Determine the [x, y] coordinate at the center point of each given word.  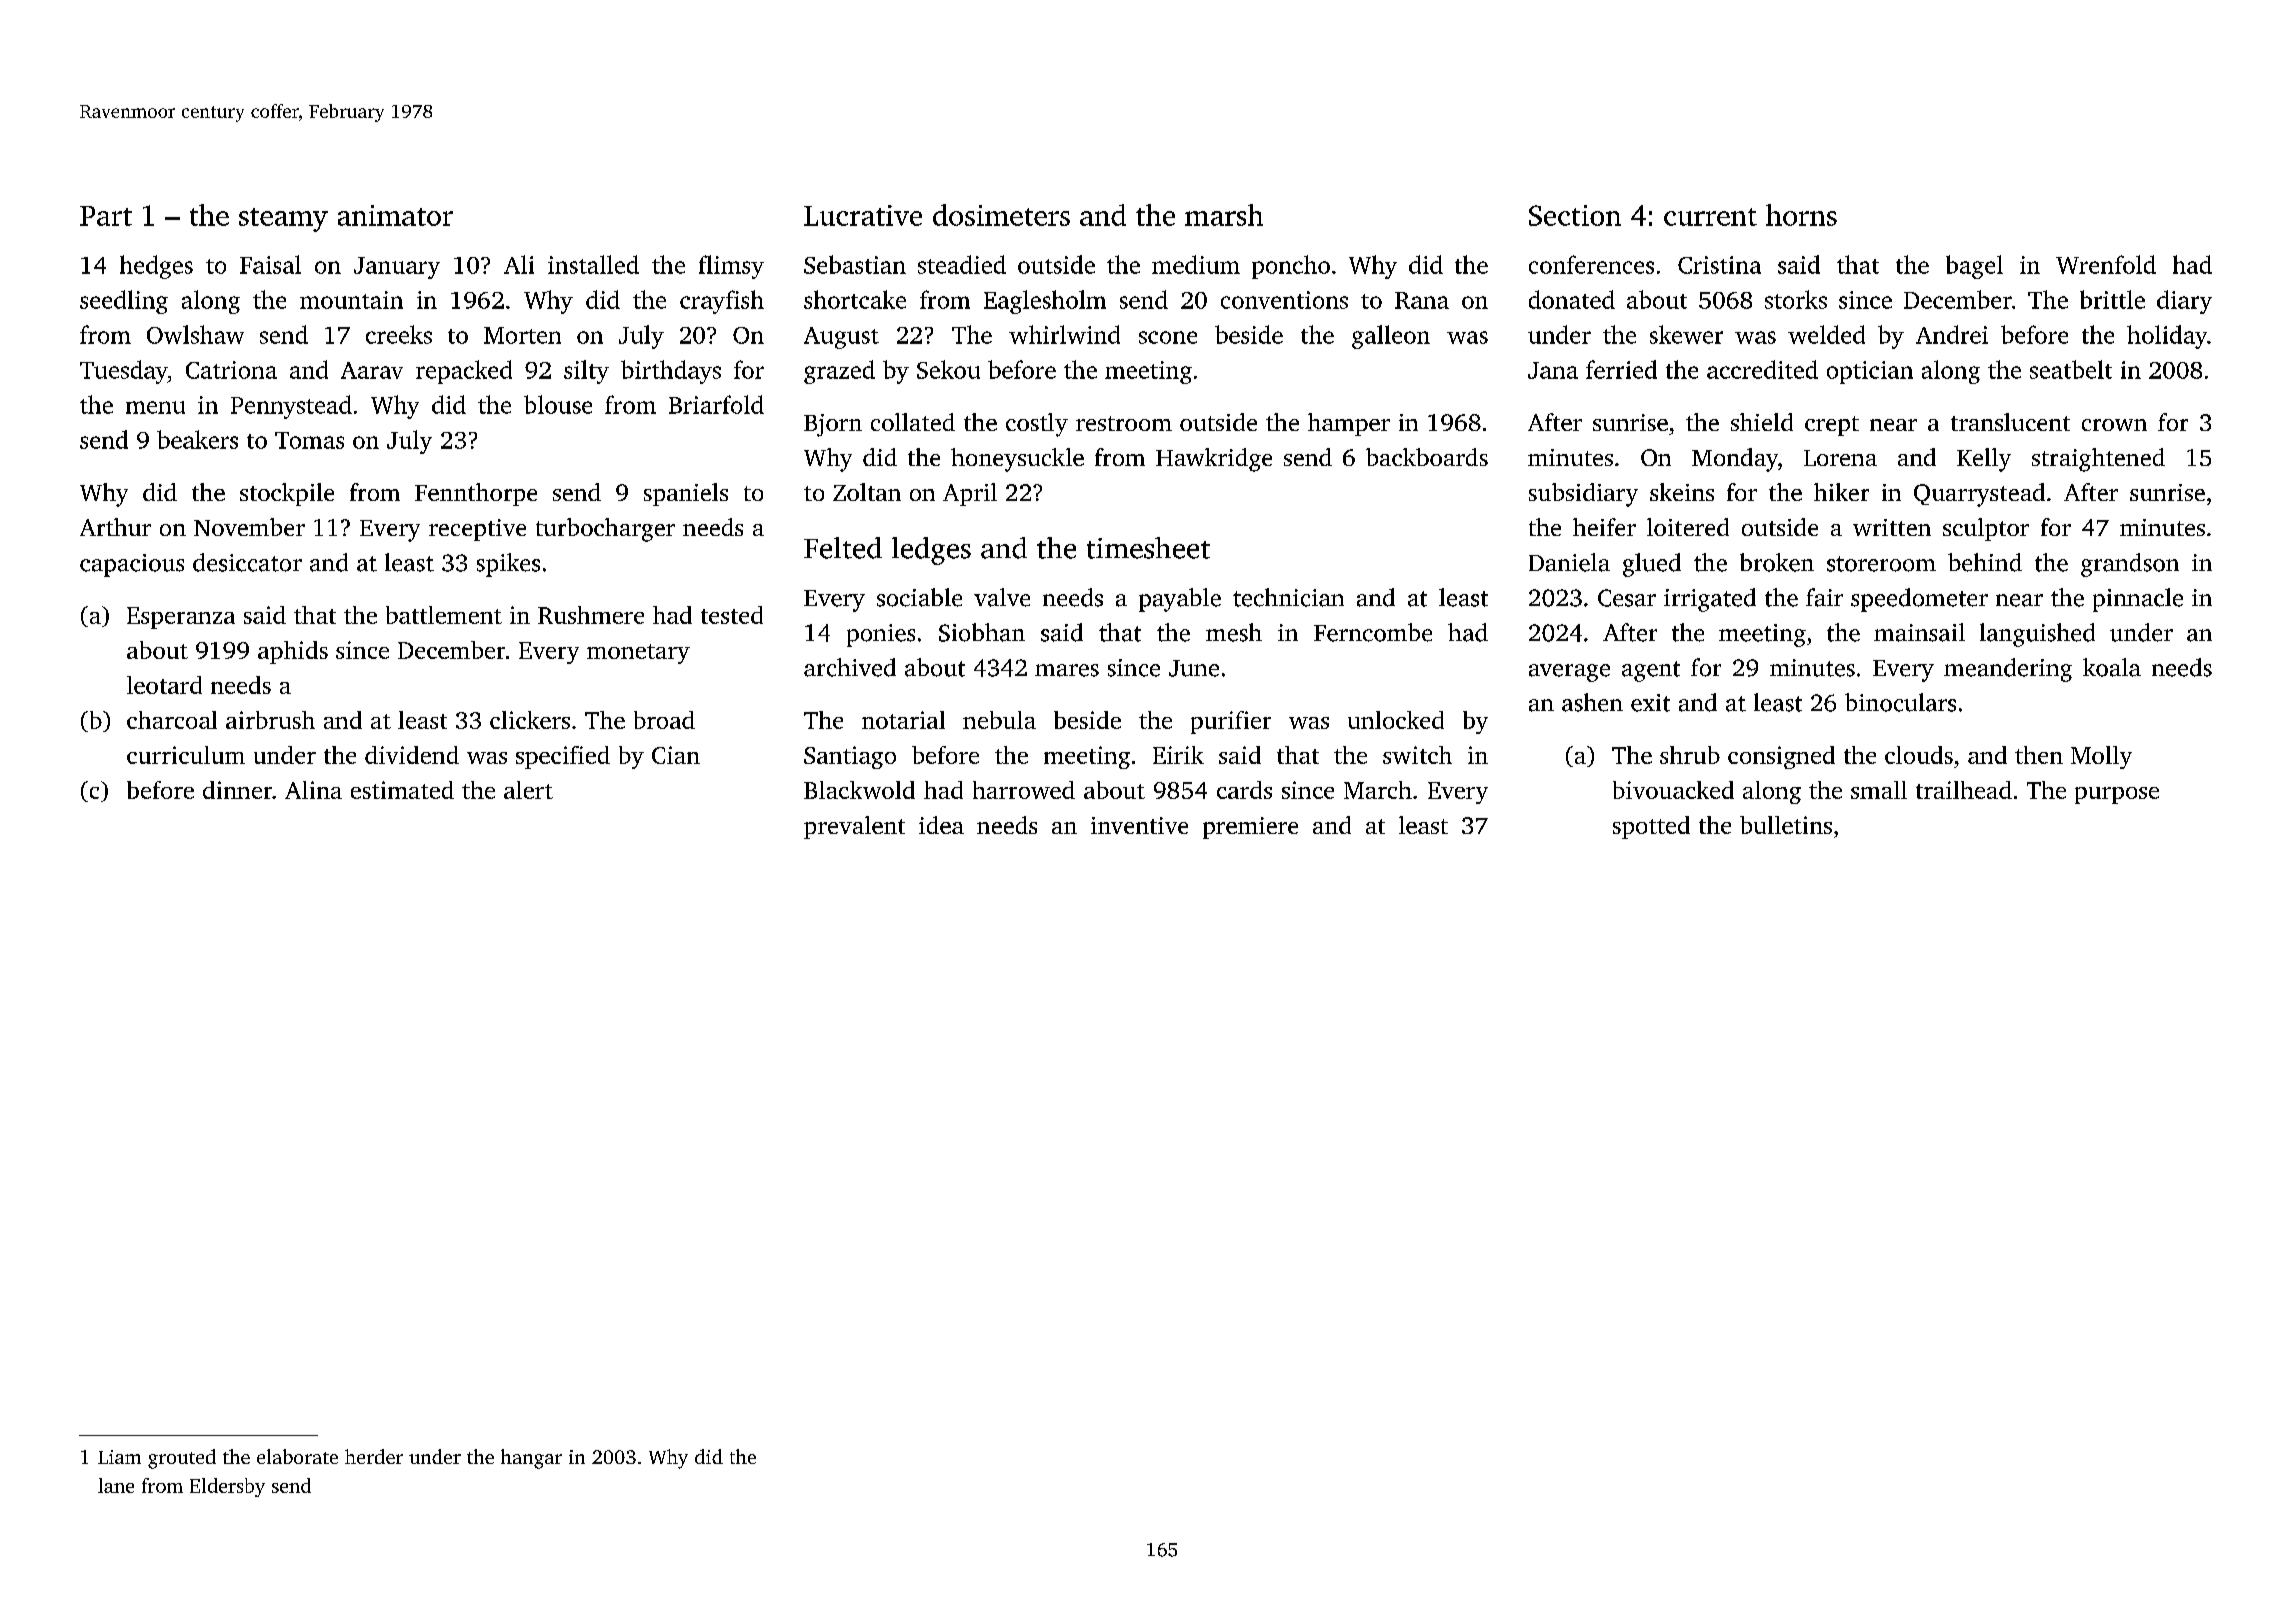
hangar [531, 1459]
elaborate [297, 1456]
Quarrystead [1979, 495]
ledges [931, 551]
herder [374, 1456]
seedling [124, 302]
